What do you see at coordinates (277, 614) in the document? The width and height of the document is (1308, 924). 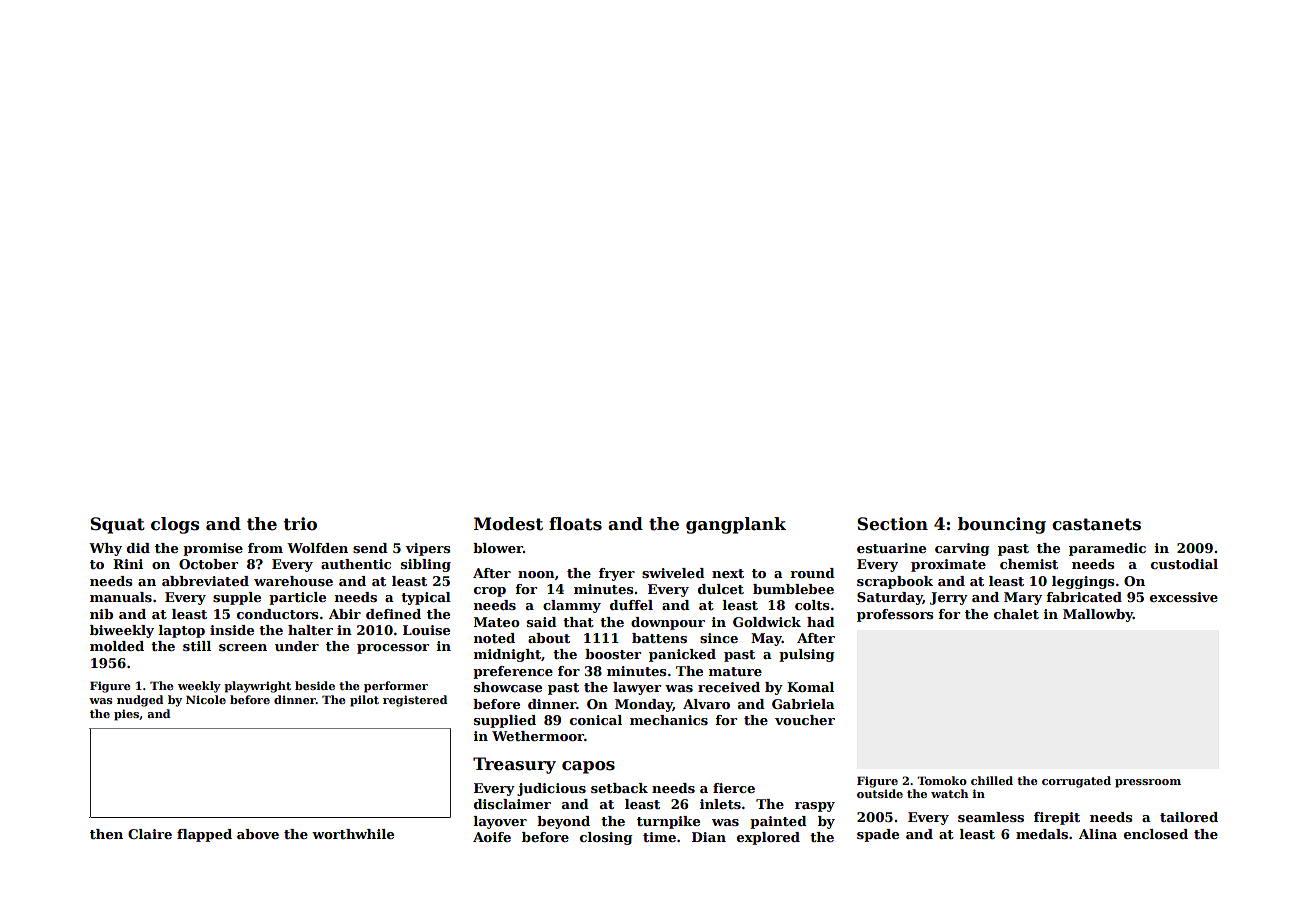 I see `conductors` at bounding box center [277, 614].
